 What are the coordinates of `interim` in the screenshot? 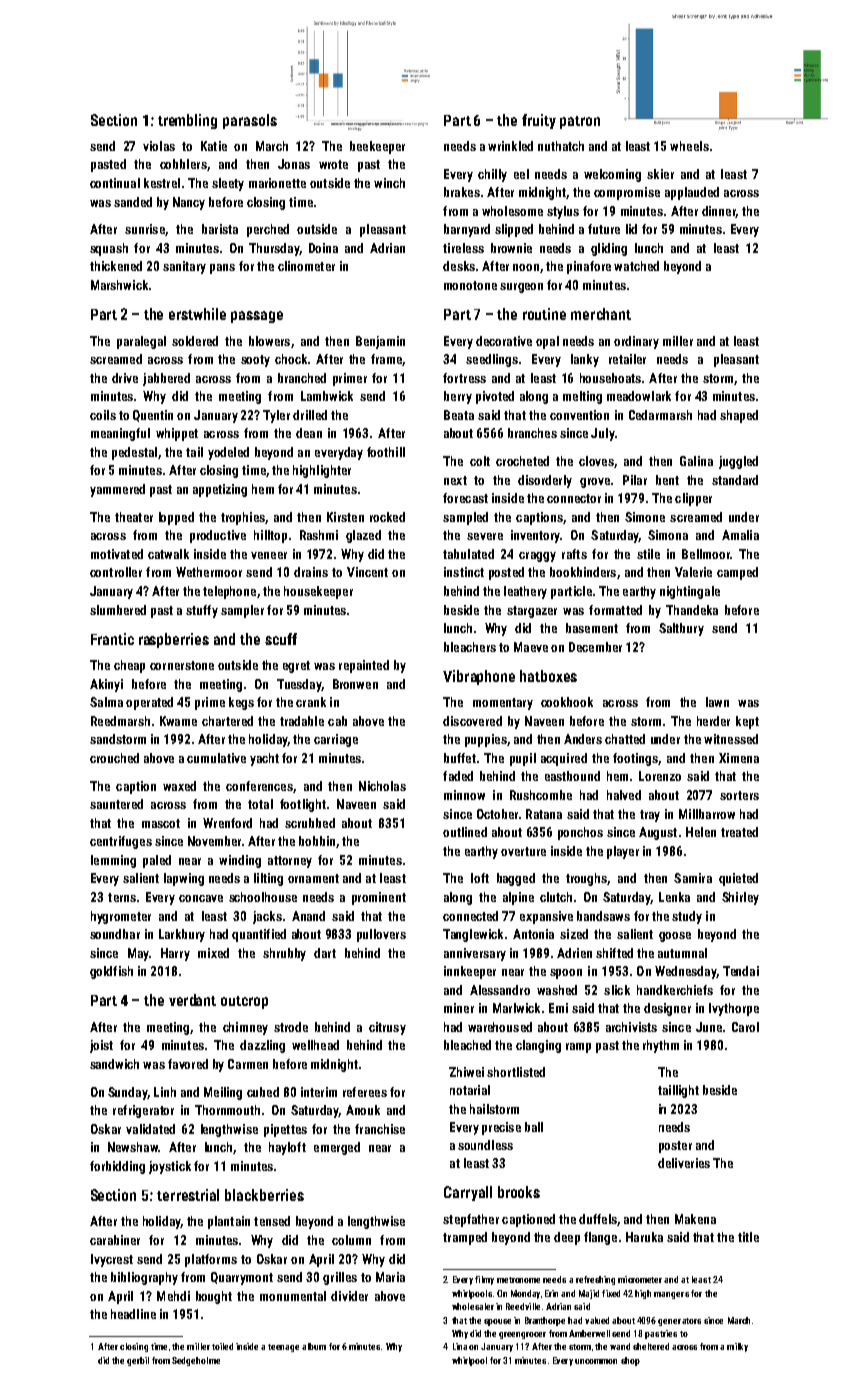 It's located at (319, 1092).
